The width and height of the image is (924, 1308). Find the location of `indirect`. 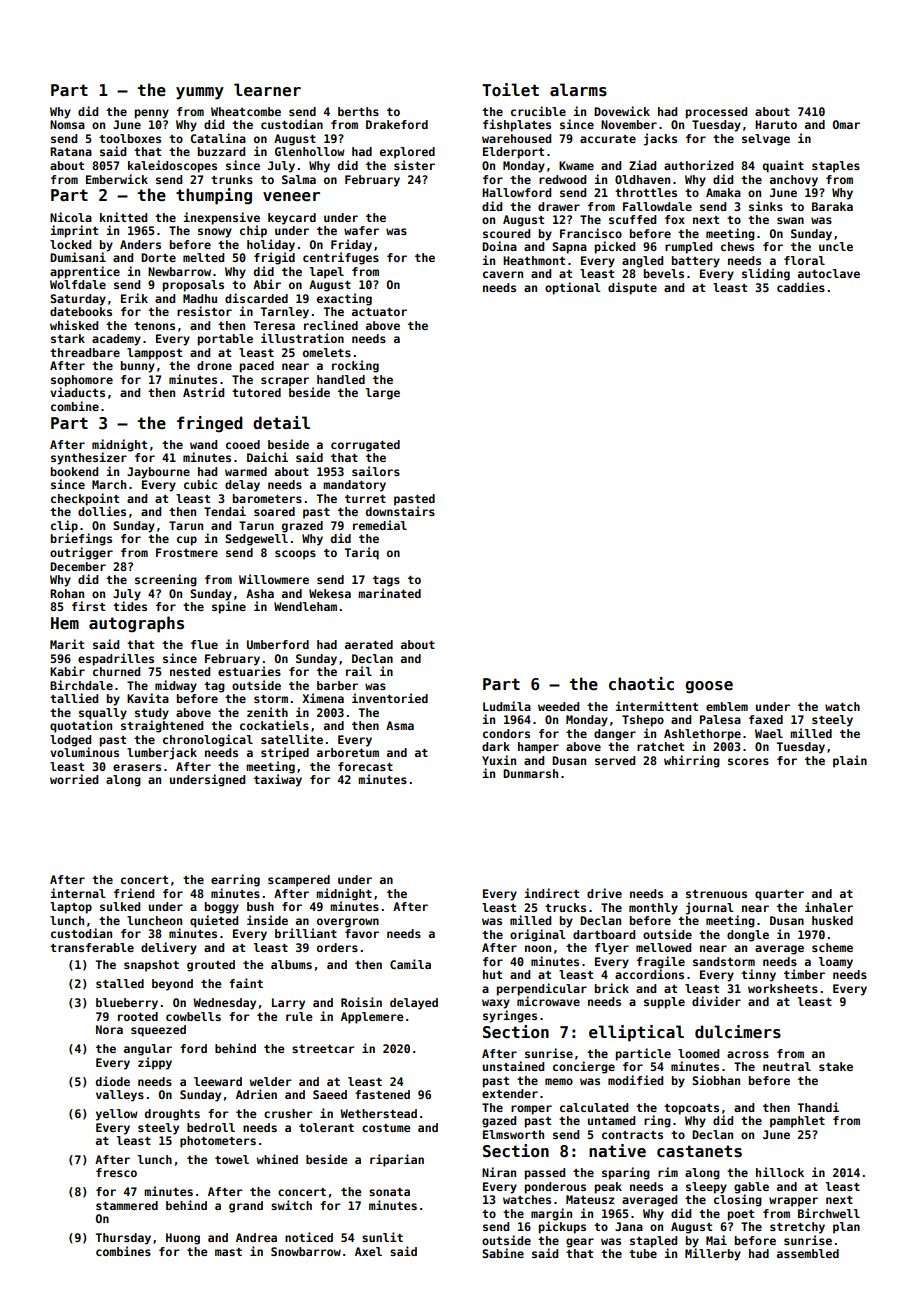

indirect is located at coordinates (551, 893).
